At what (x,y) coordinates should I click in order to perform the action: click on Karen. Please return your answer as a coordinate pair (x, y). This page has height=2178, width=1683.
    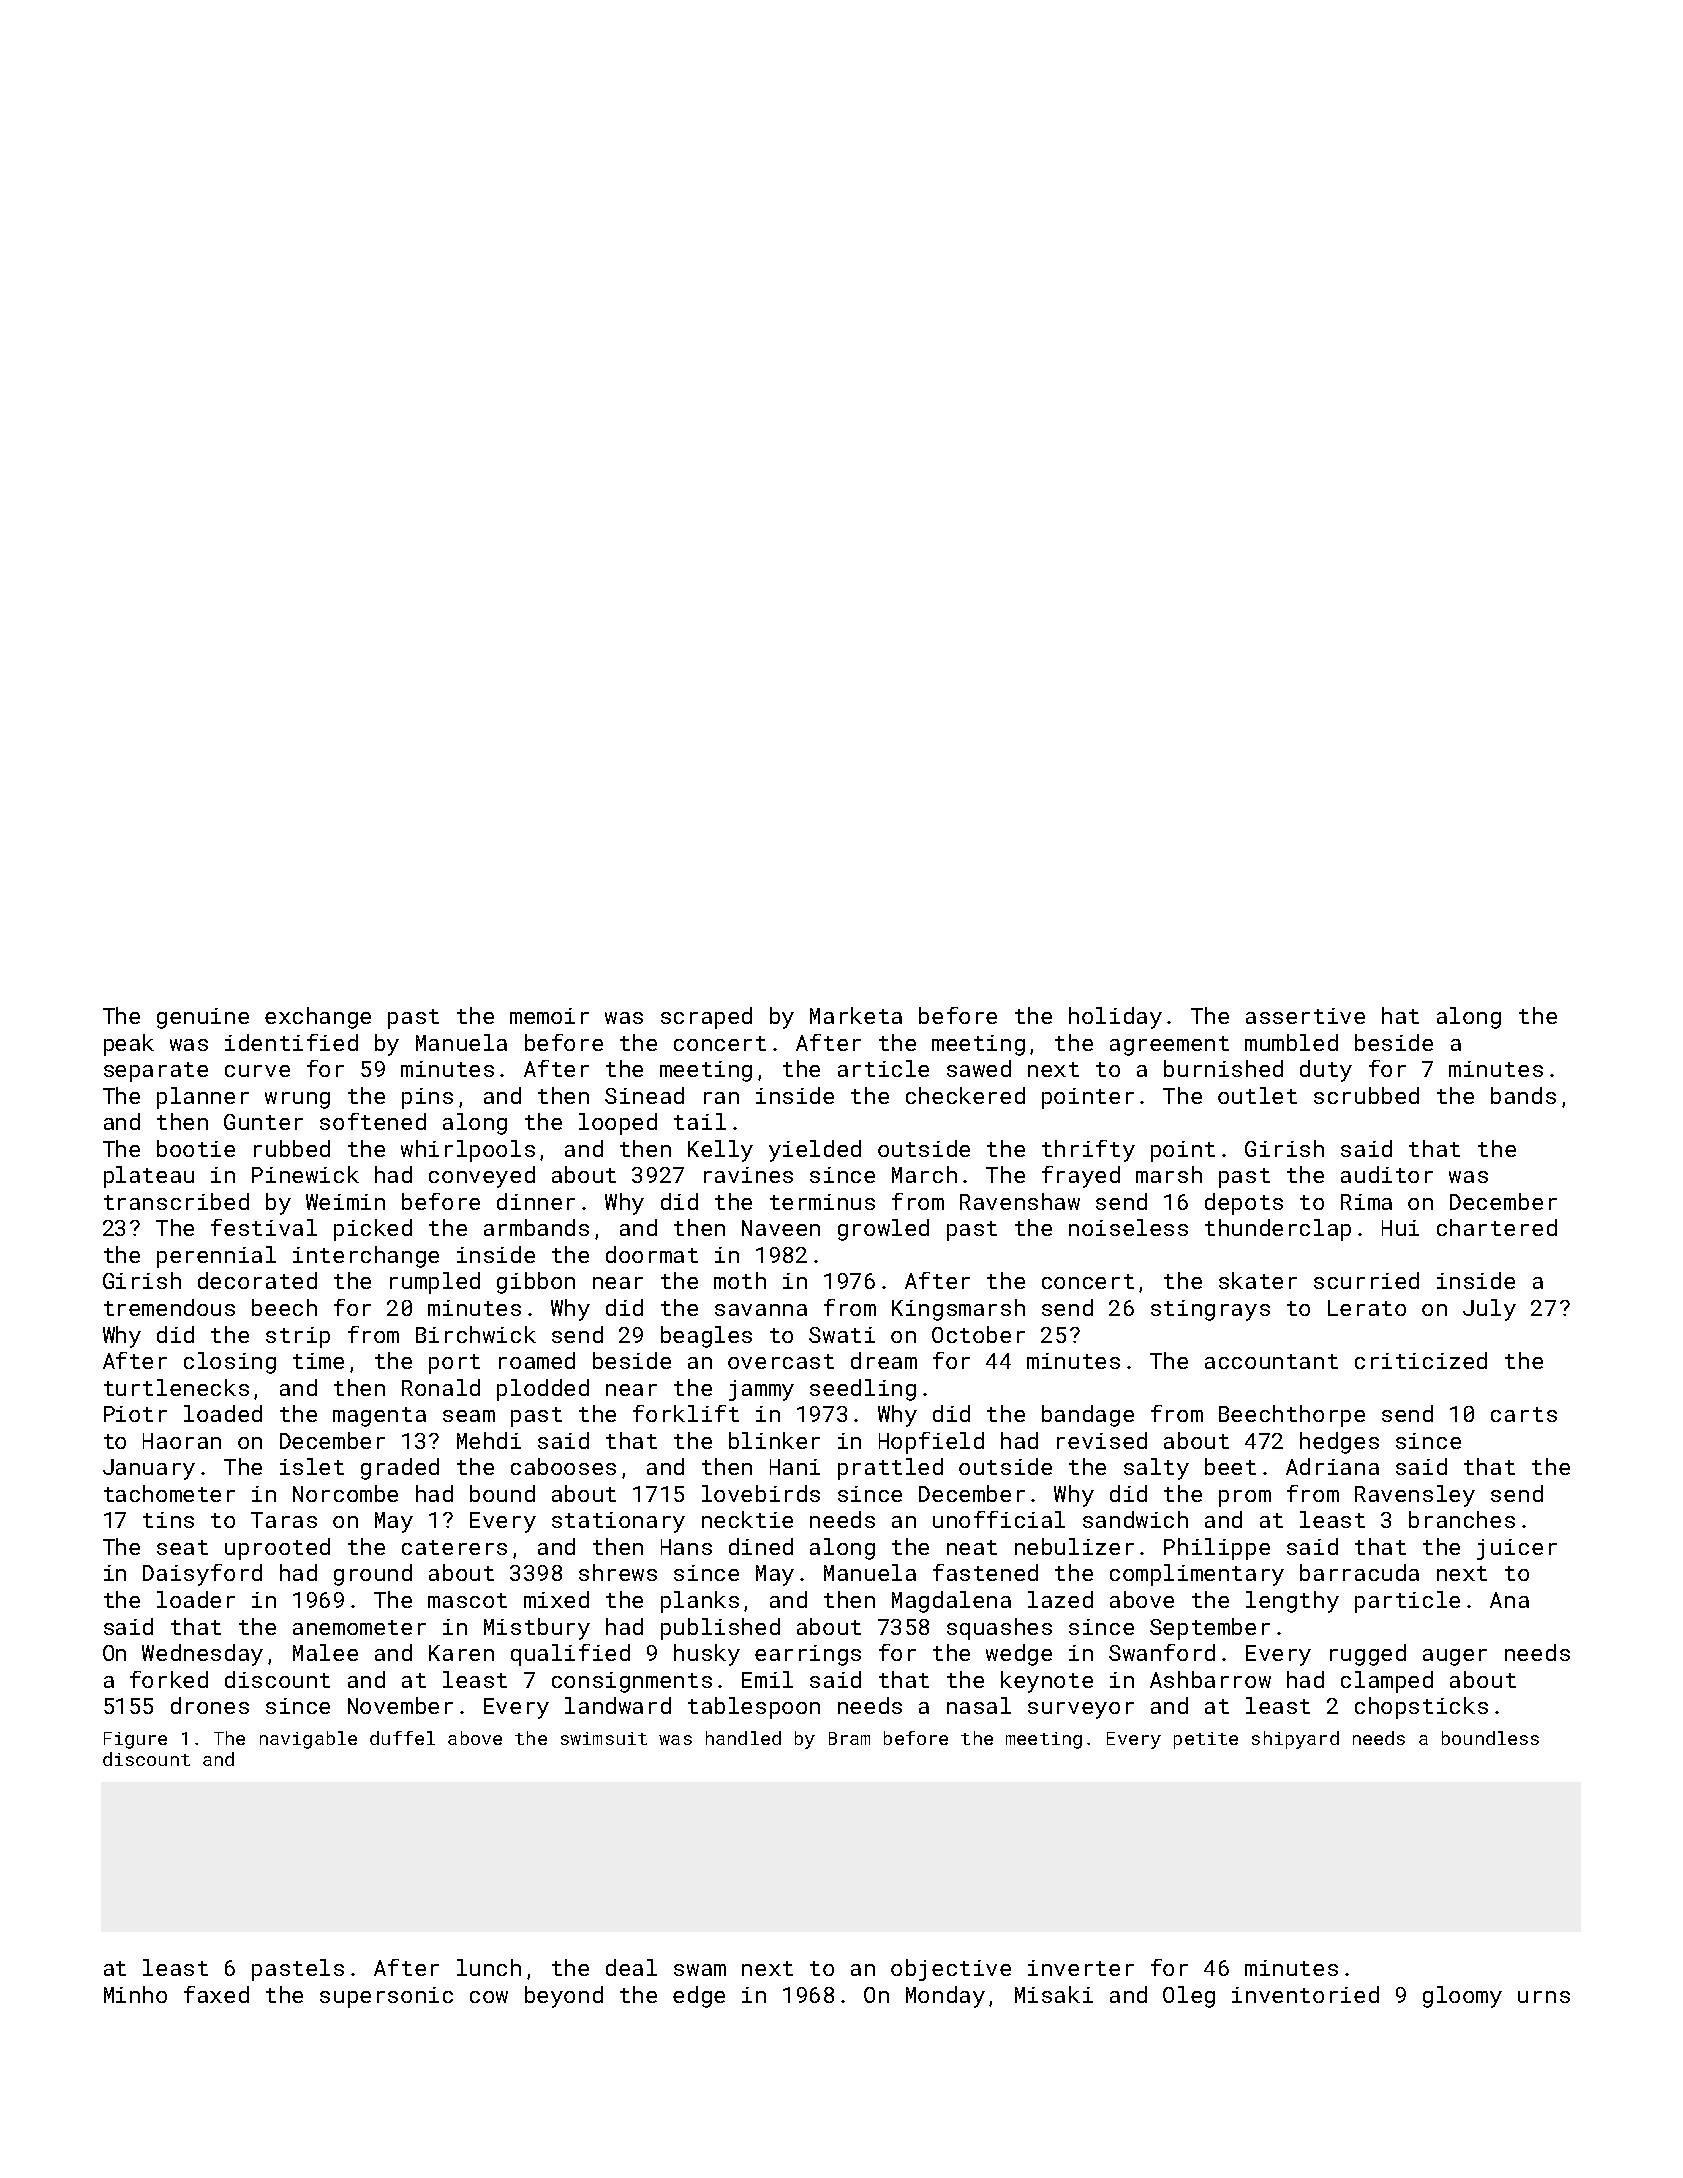
    Looking at the image, I should click on (461, 1653).
